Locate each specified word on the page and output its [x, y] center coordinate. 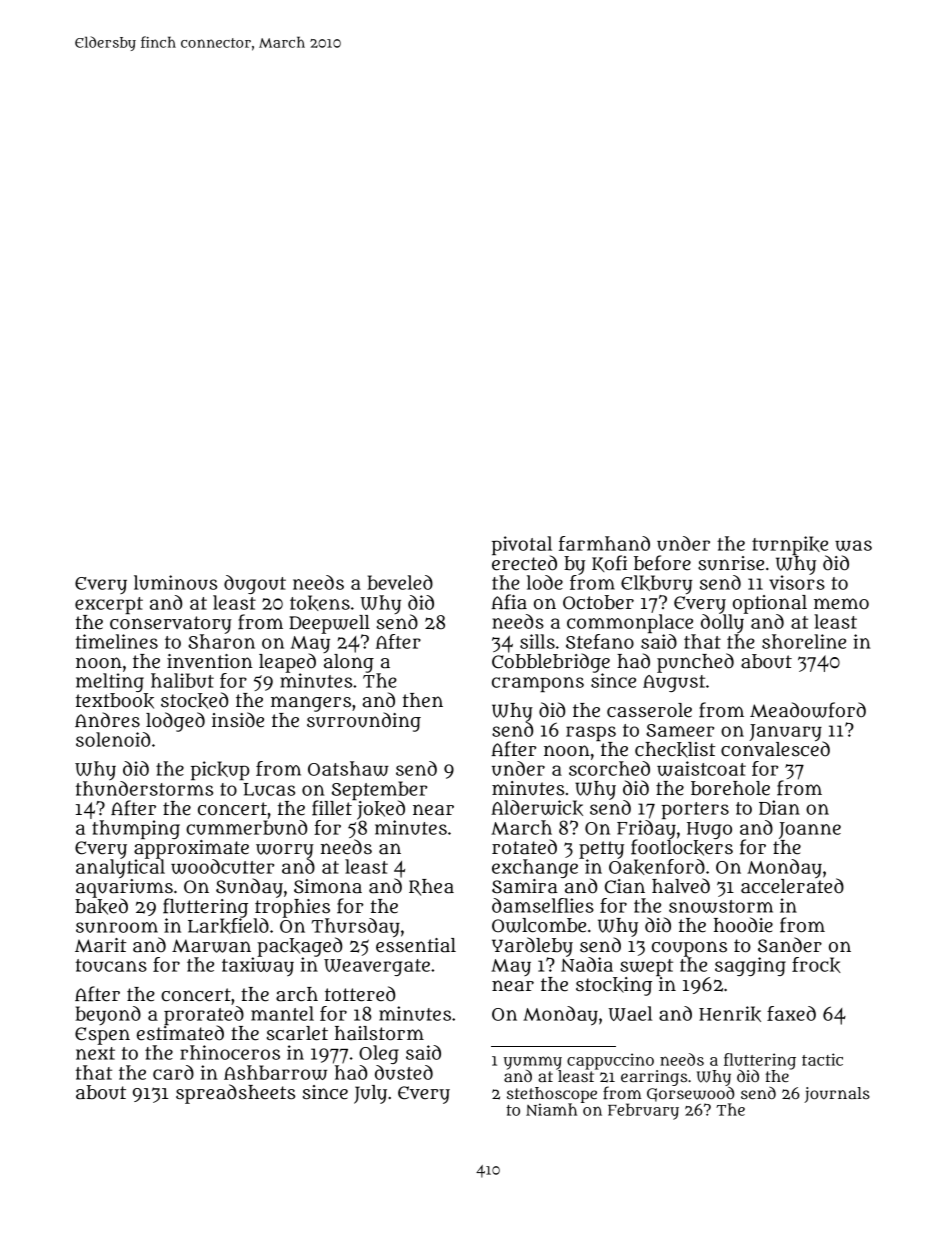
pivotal [522, 545]
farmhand [604, 543]
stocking [614, 986]
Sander [790, 945]
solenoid [113, 739]
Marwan [211, 946]
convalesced [775, 749]
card [173, 1072]
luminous [175, 582]
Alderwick [537, 808]
